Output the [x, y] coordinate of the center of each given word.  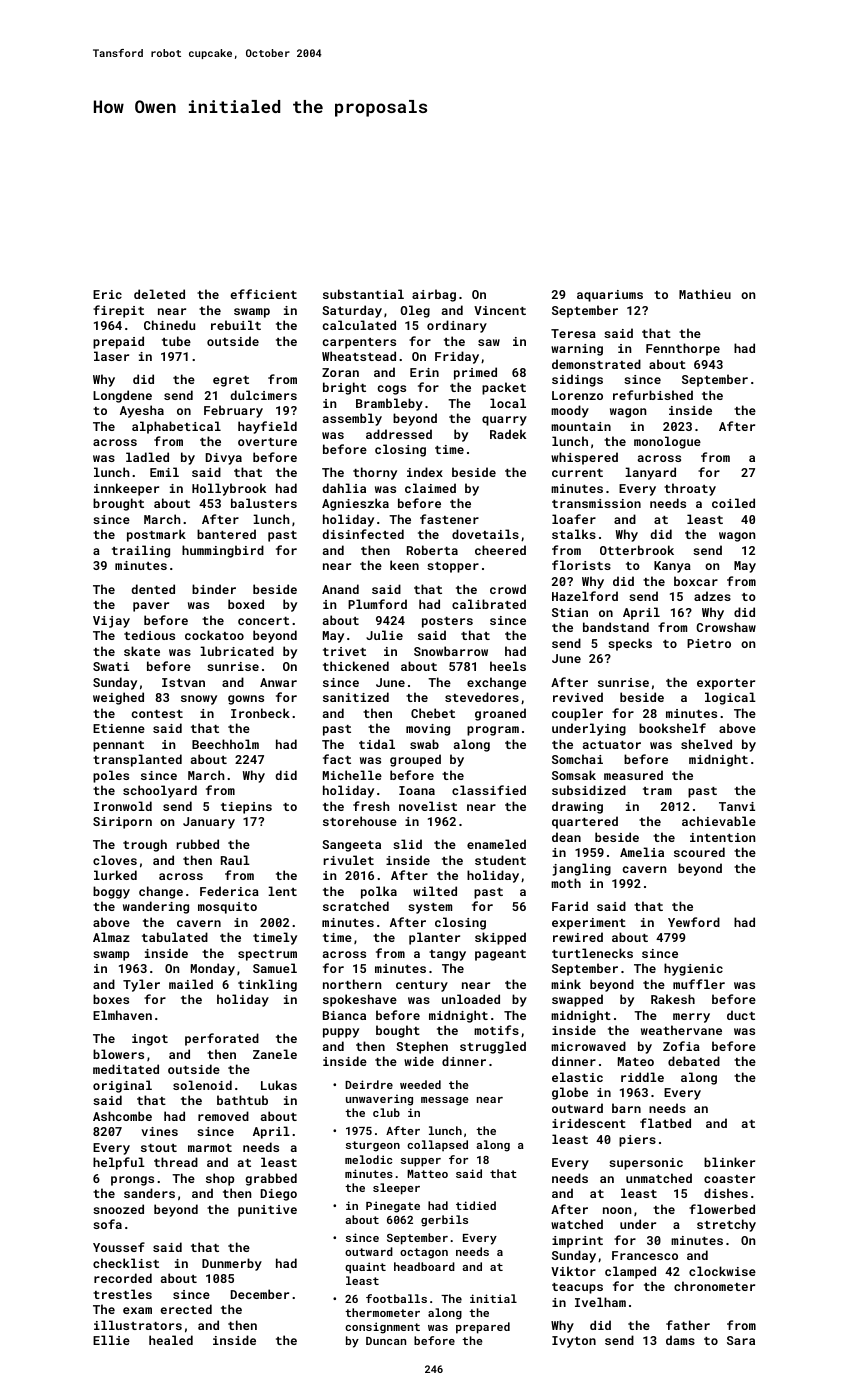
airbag [434, 295]
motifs [496, 1030]
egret [231, 381]
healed [171, 1340]
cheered [500, 550]
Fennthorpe [683, 349]
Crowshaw [726, 627]
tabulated [175, 937]
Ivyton [574, 1342]
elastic [577, 1077]
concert [263, 621]
